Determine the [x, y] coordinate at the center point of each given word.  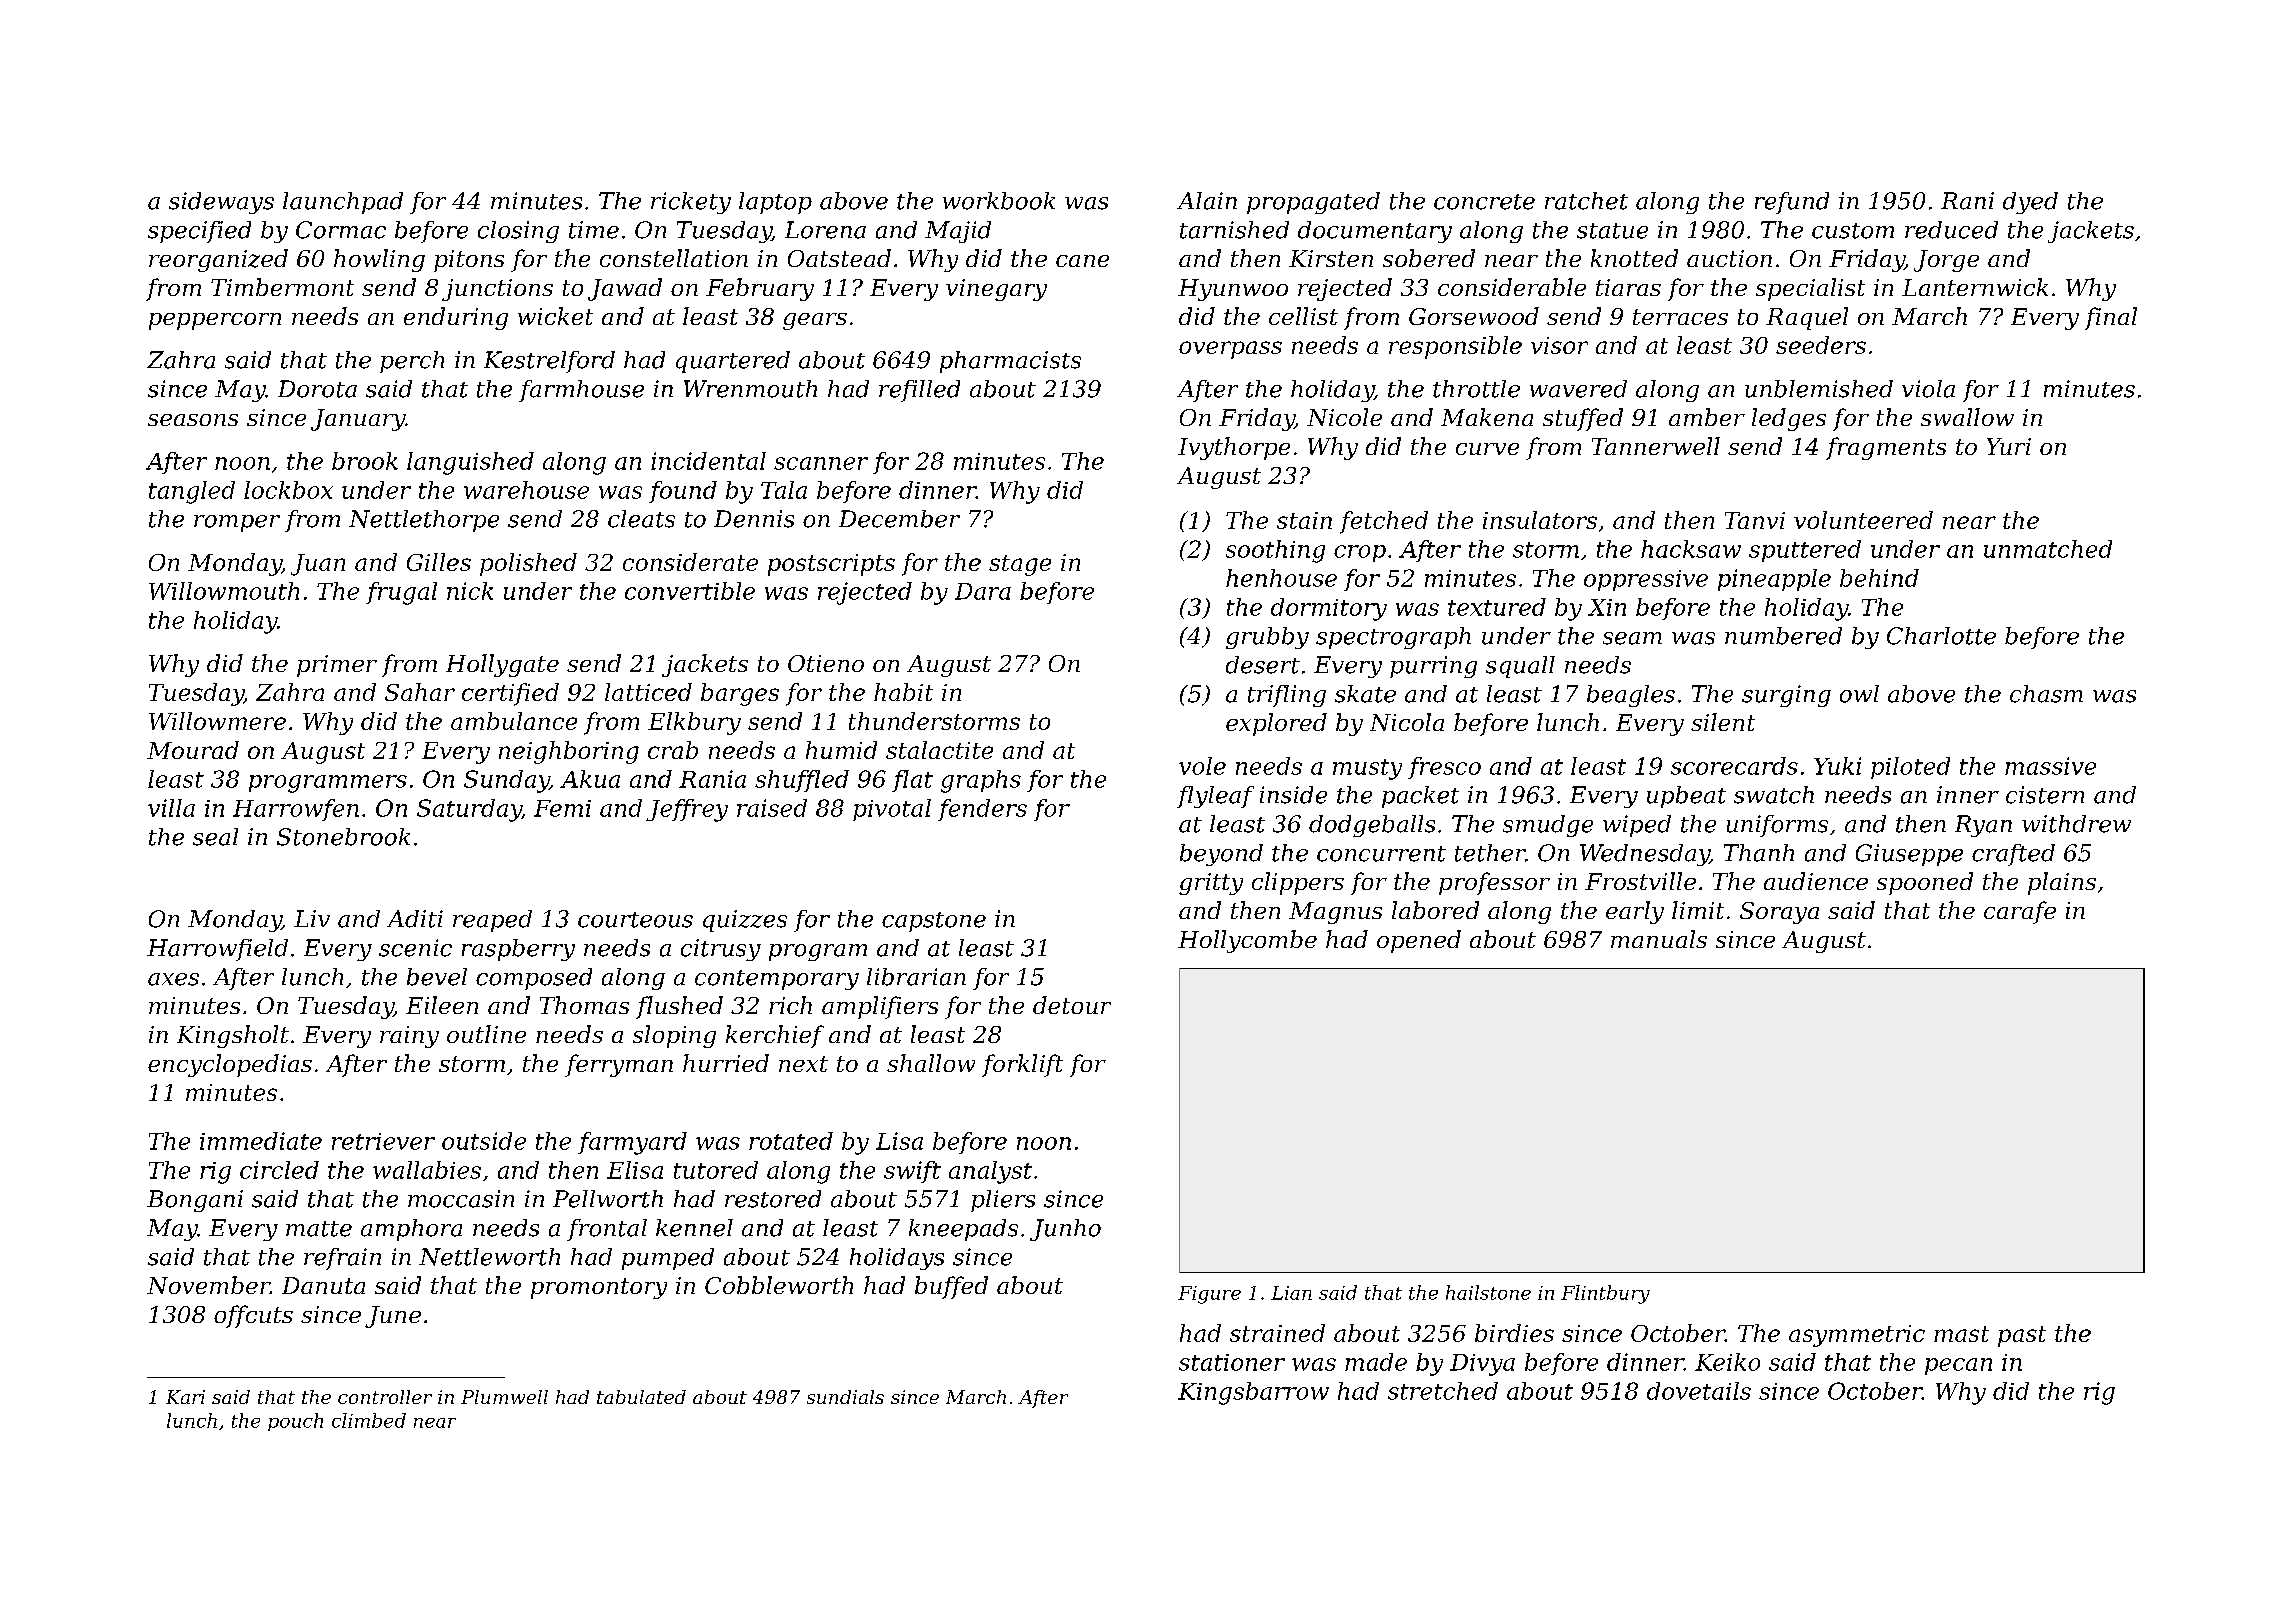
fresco [1444, 768]
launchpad [343, 203]
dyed [2030, 203]
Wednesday [1645, 855]
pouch [295, 1422]
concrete [1484, 202]
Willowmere [217, 721]
